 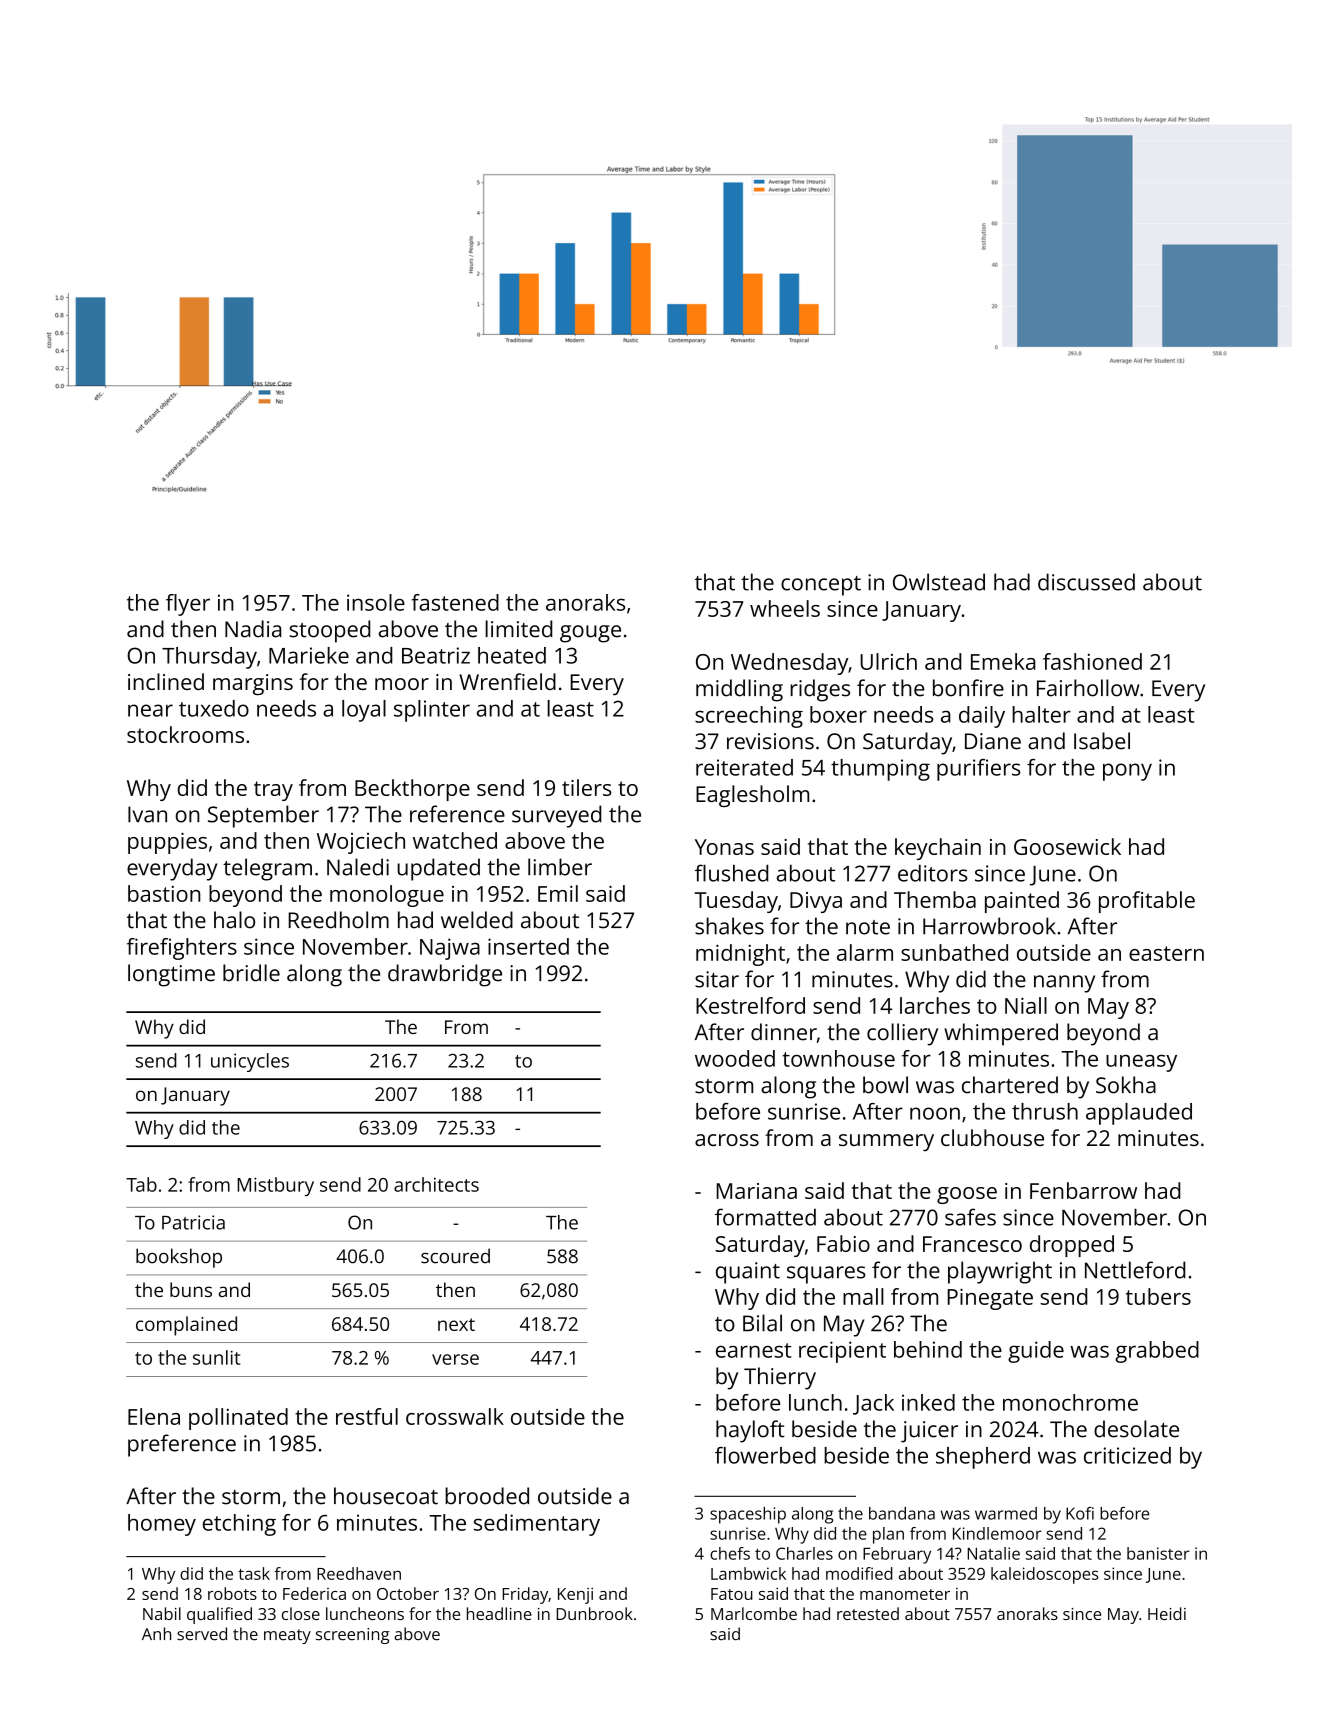 I want to click on meaty, so click(x=287, y=1636).
